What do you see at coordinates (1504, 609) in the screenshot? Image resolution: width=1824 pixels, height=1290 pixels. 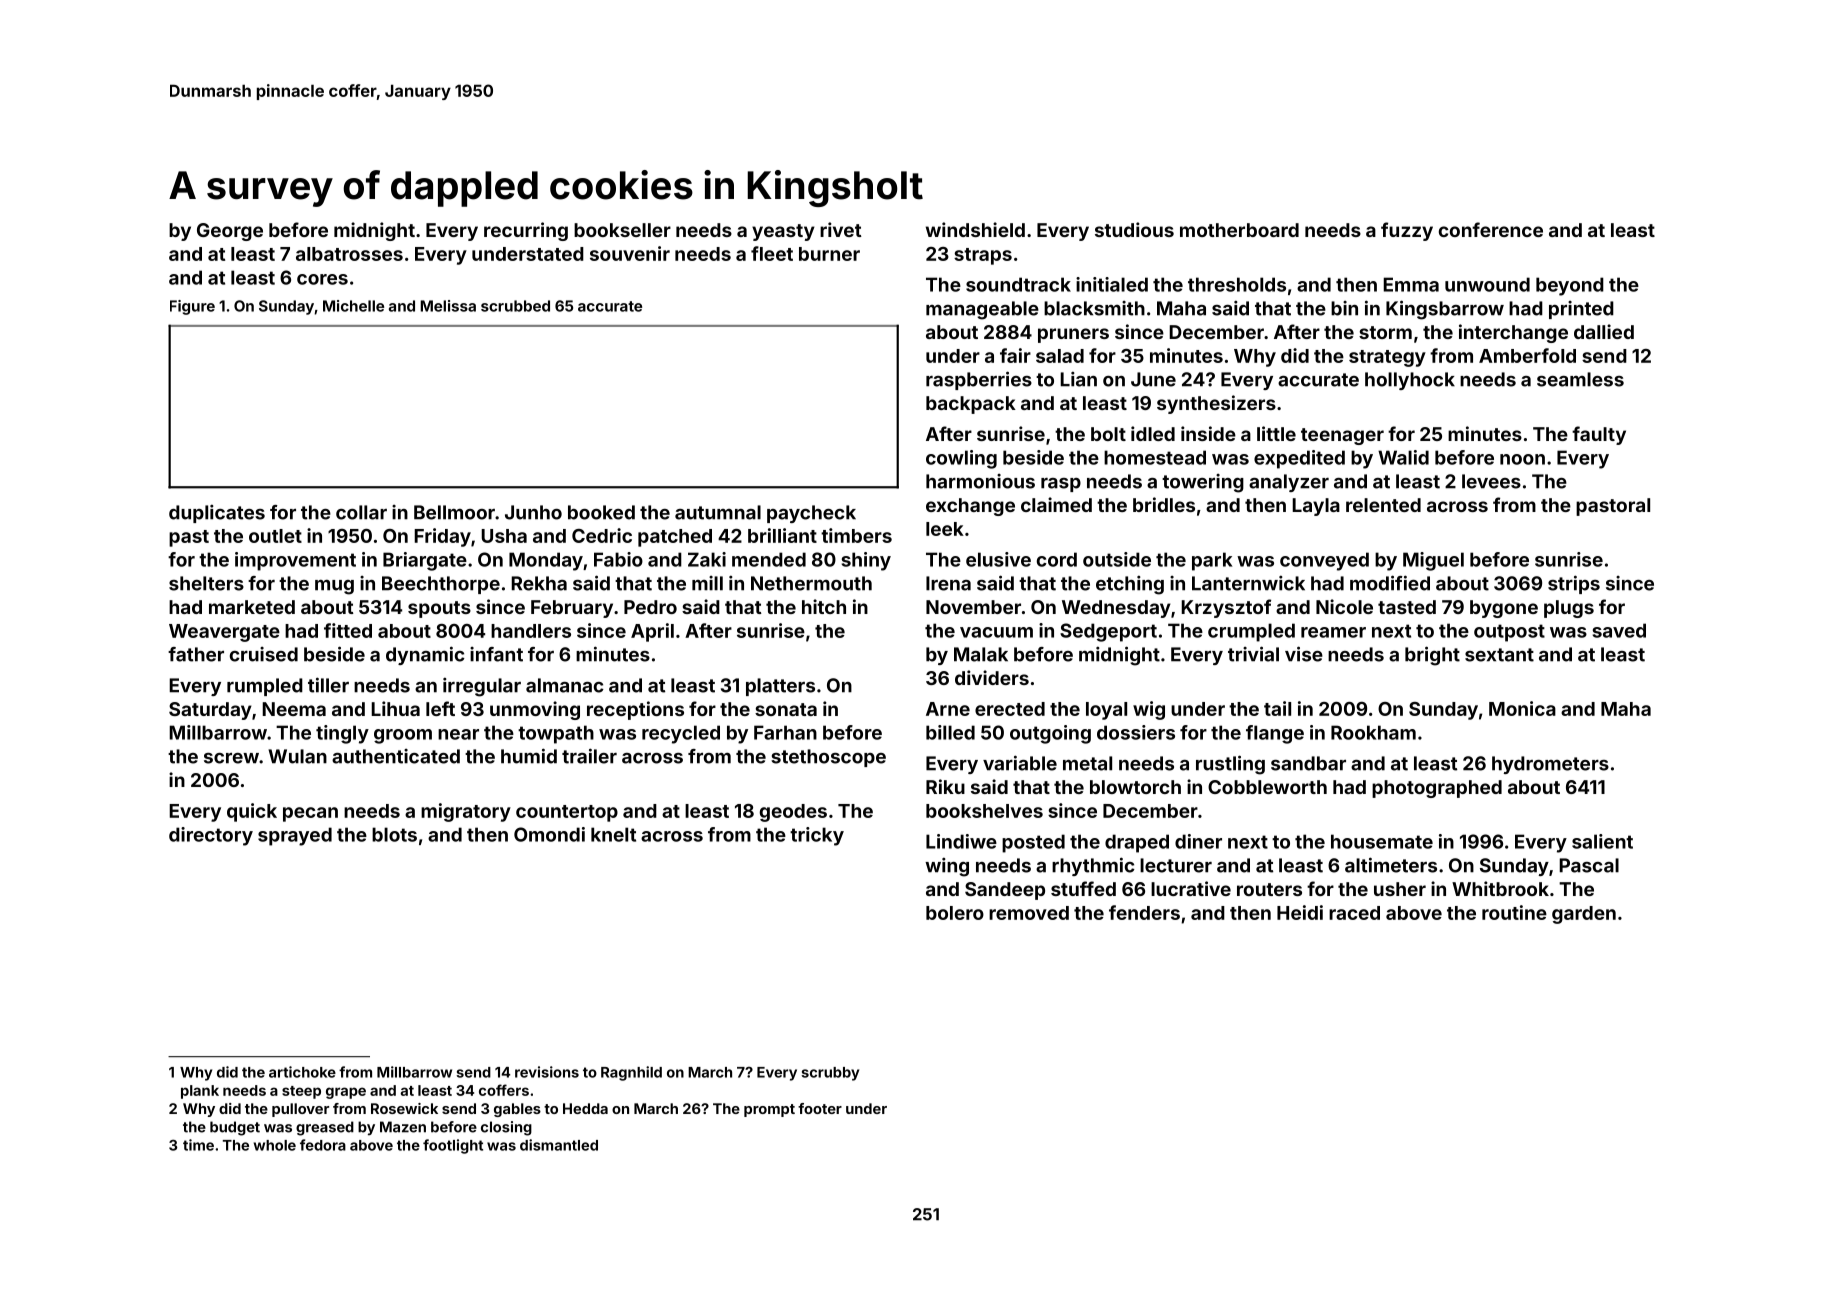 I see `bygone` at bounding box center [1504, 609].
